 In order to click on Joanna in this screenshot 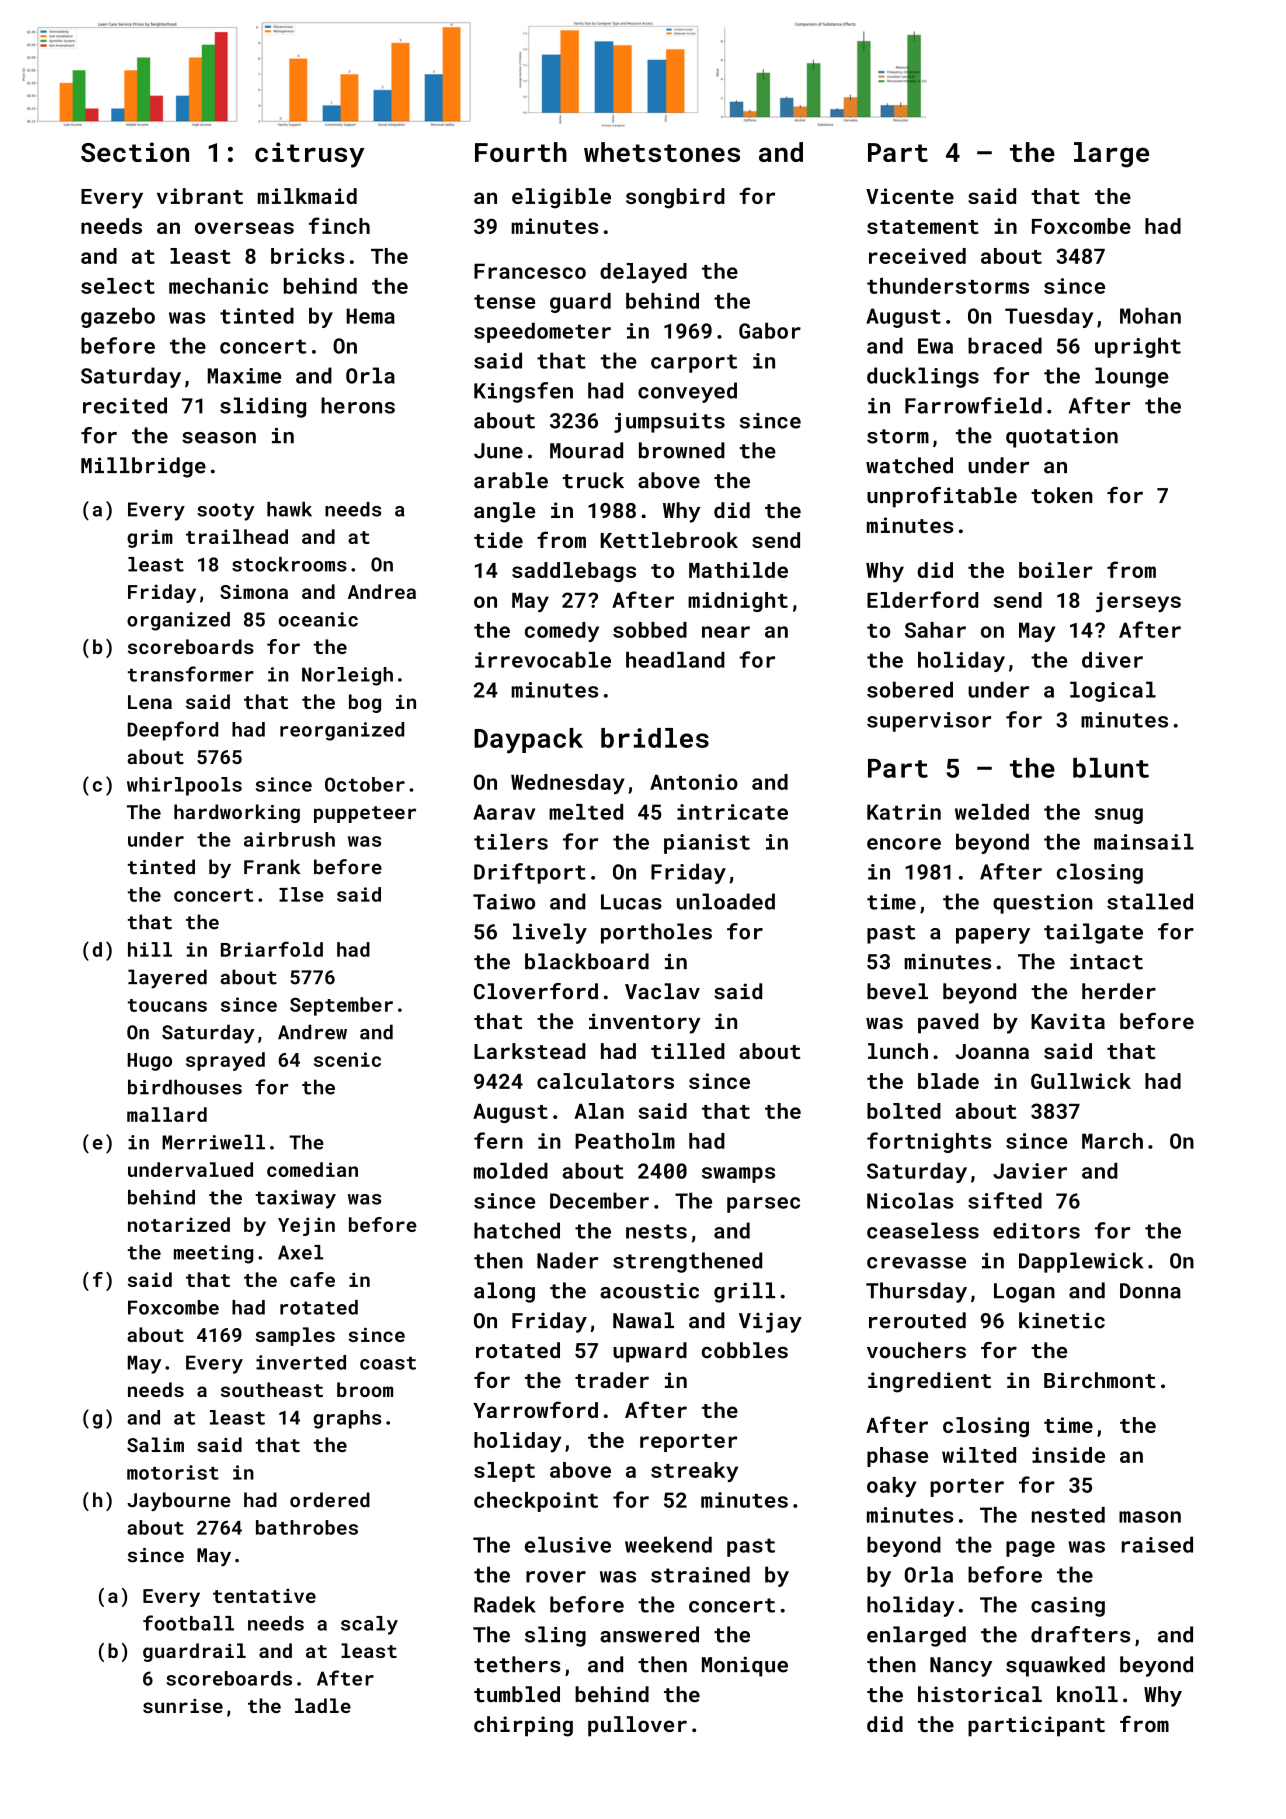, I will do `click(992, 1051)`.
